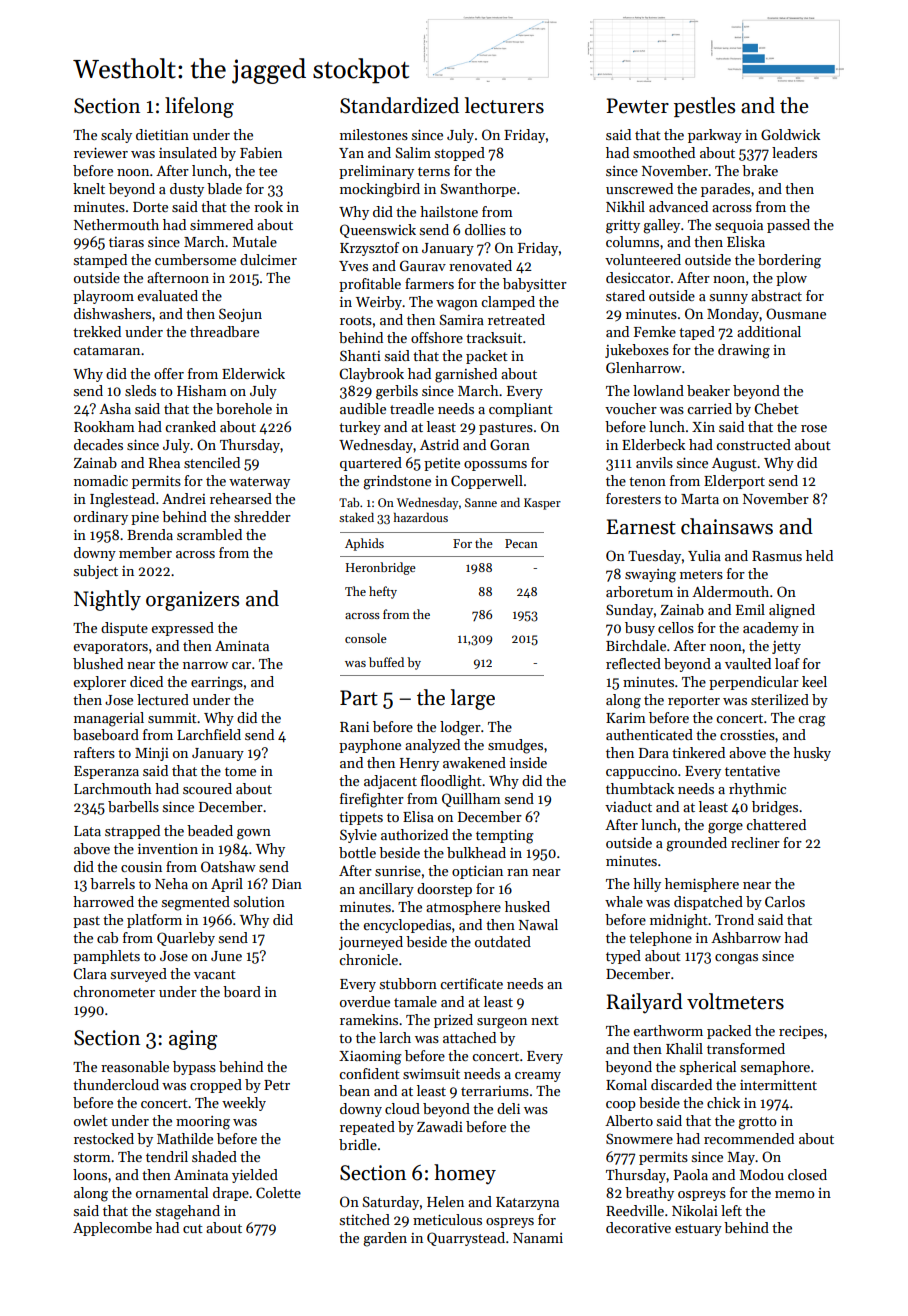 The image size is (908, 1316). Describe the element at coordinates (116, 136) in the screenshot. I see `scaly` at that location.
